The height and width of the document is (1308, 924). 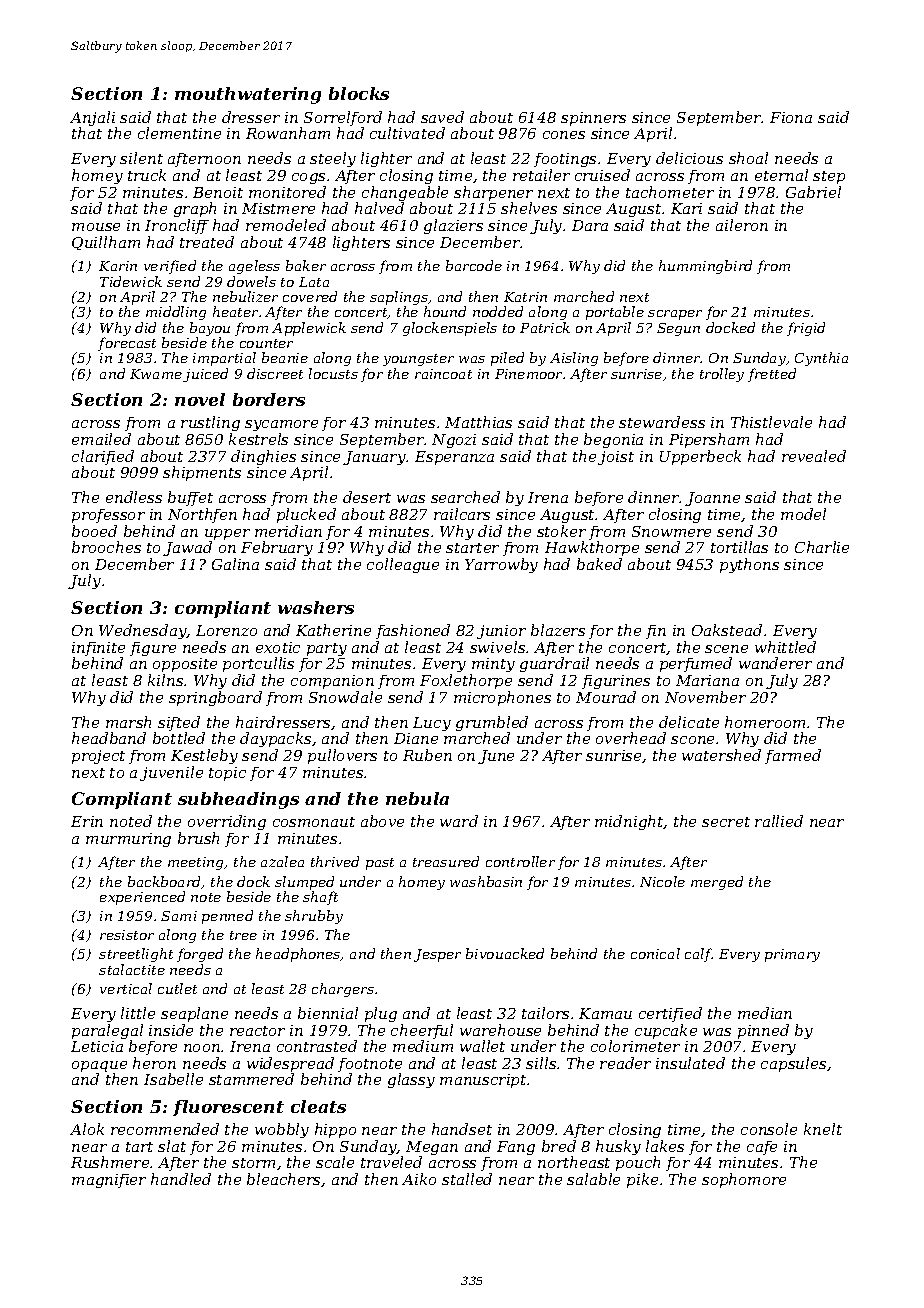 What do you see at coordinates (692, 740) in the document?
I see `scone` at bounding box center [692, 740].
